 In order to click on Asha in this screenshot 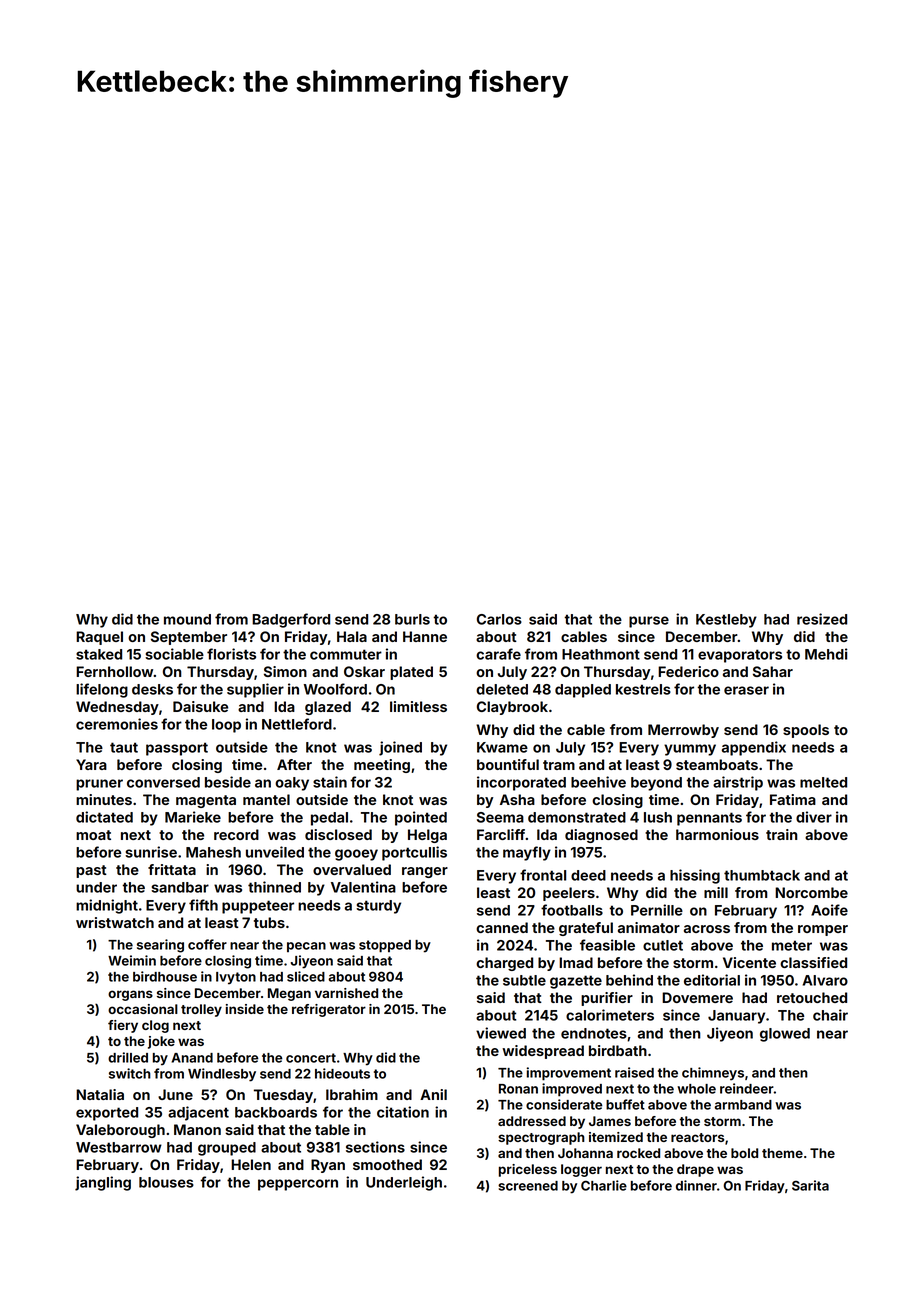, I will do `click(517, 799)`.
